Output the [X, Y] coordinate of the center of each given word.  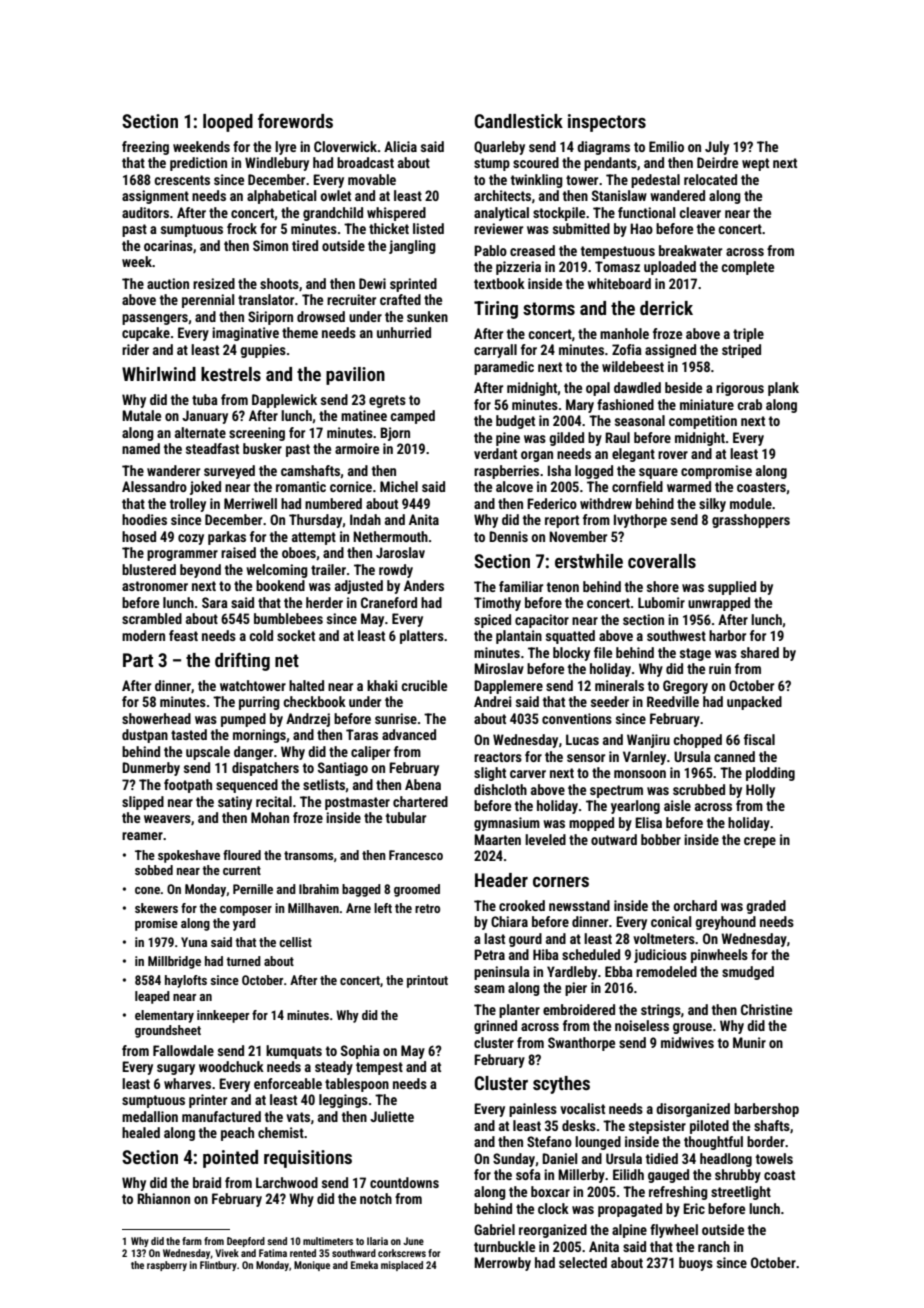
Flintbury [218, 1266]
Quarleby [499, 148]
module [751, 503]
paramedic [504, 368]
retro [427, 908]
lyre [285, 148]
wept [755, 164]
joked [205, 488]
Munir [749, 1042]
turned [243, 961]
